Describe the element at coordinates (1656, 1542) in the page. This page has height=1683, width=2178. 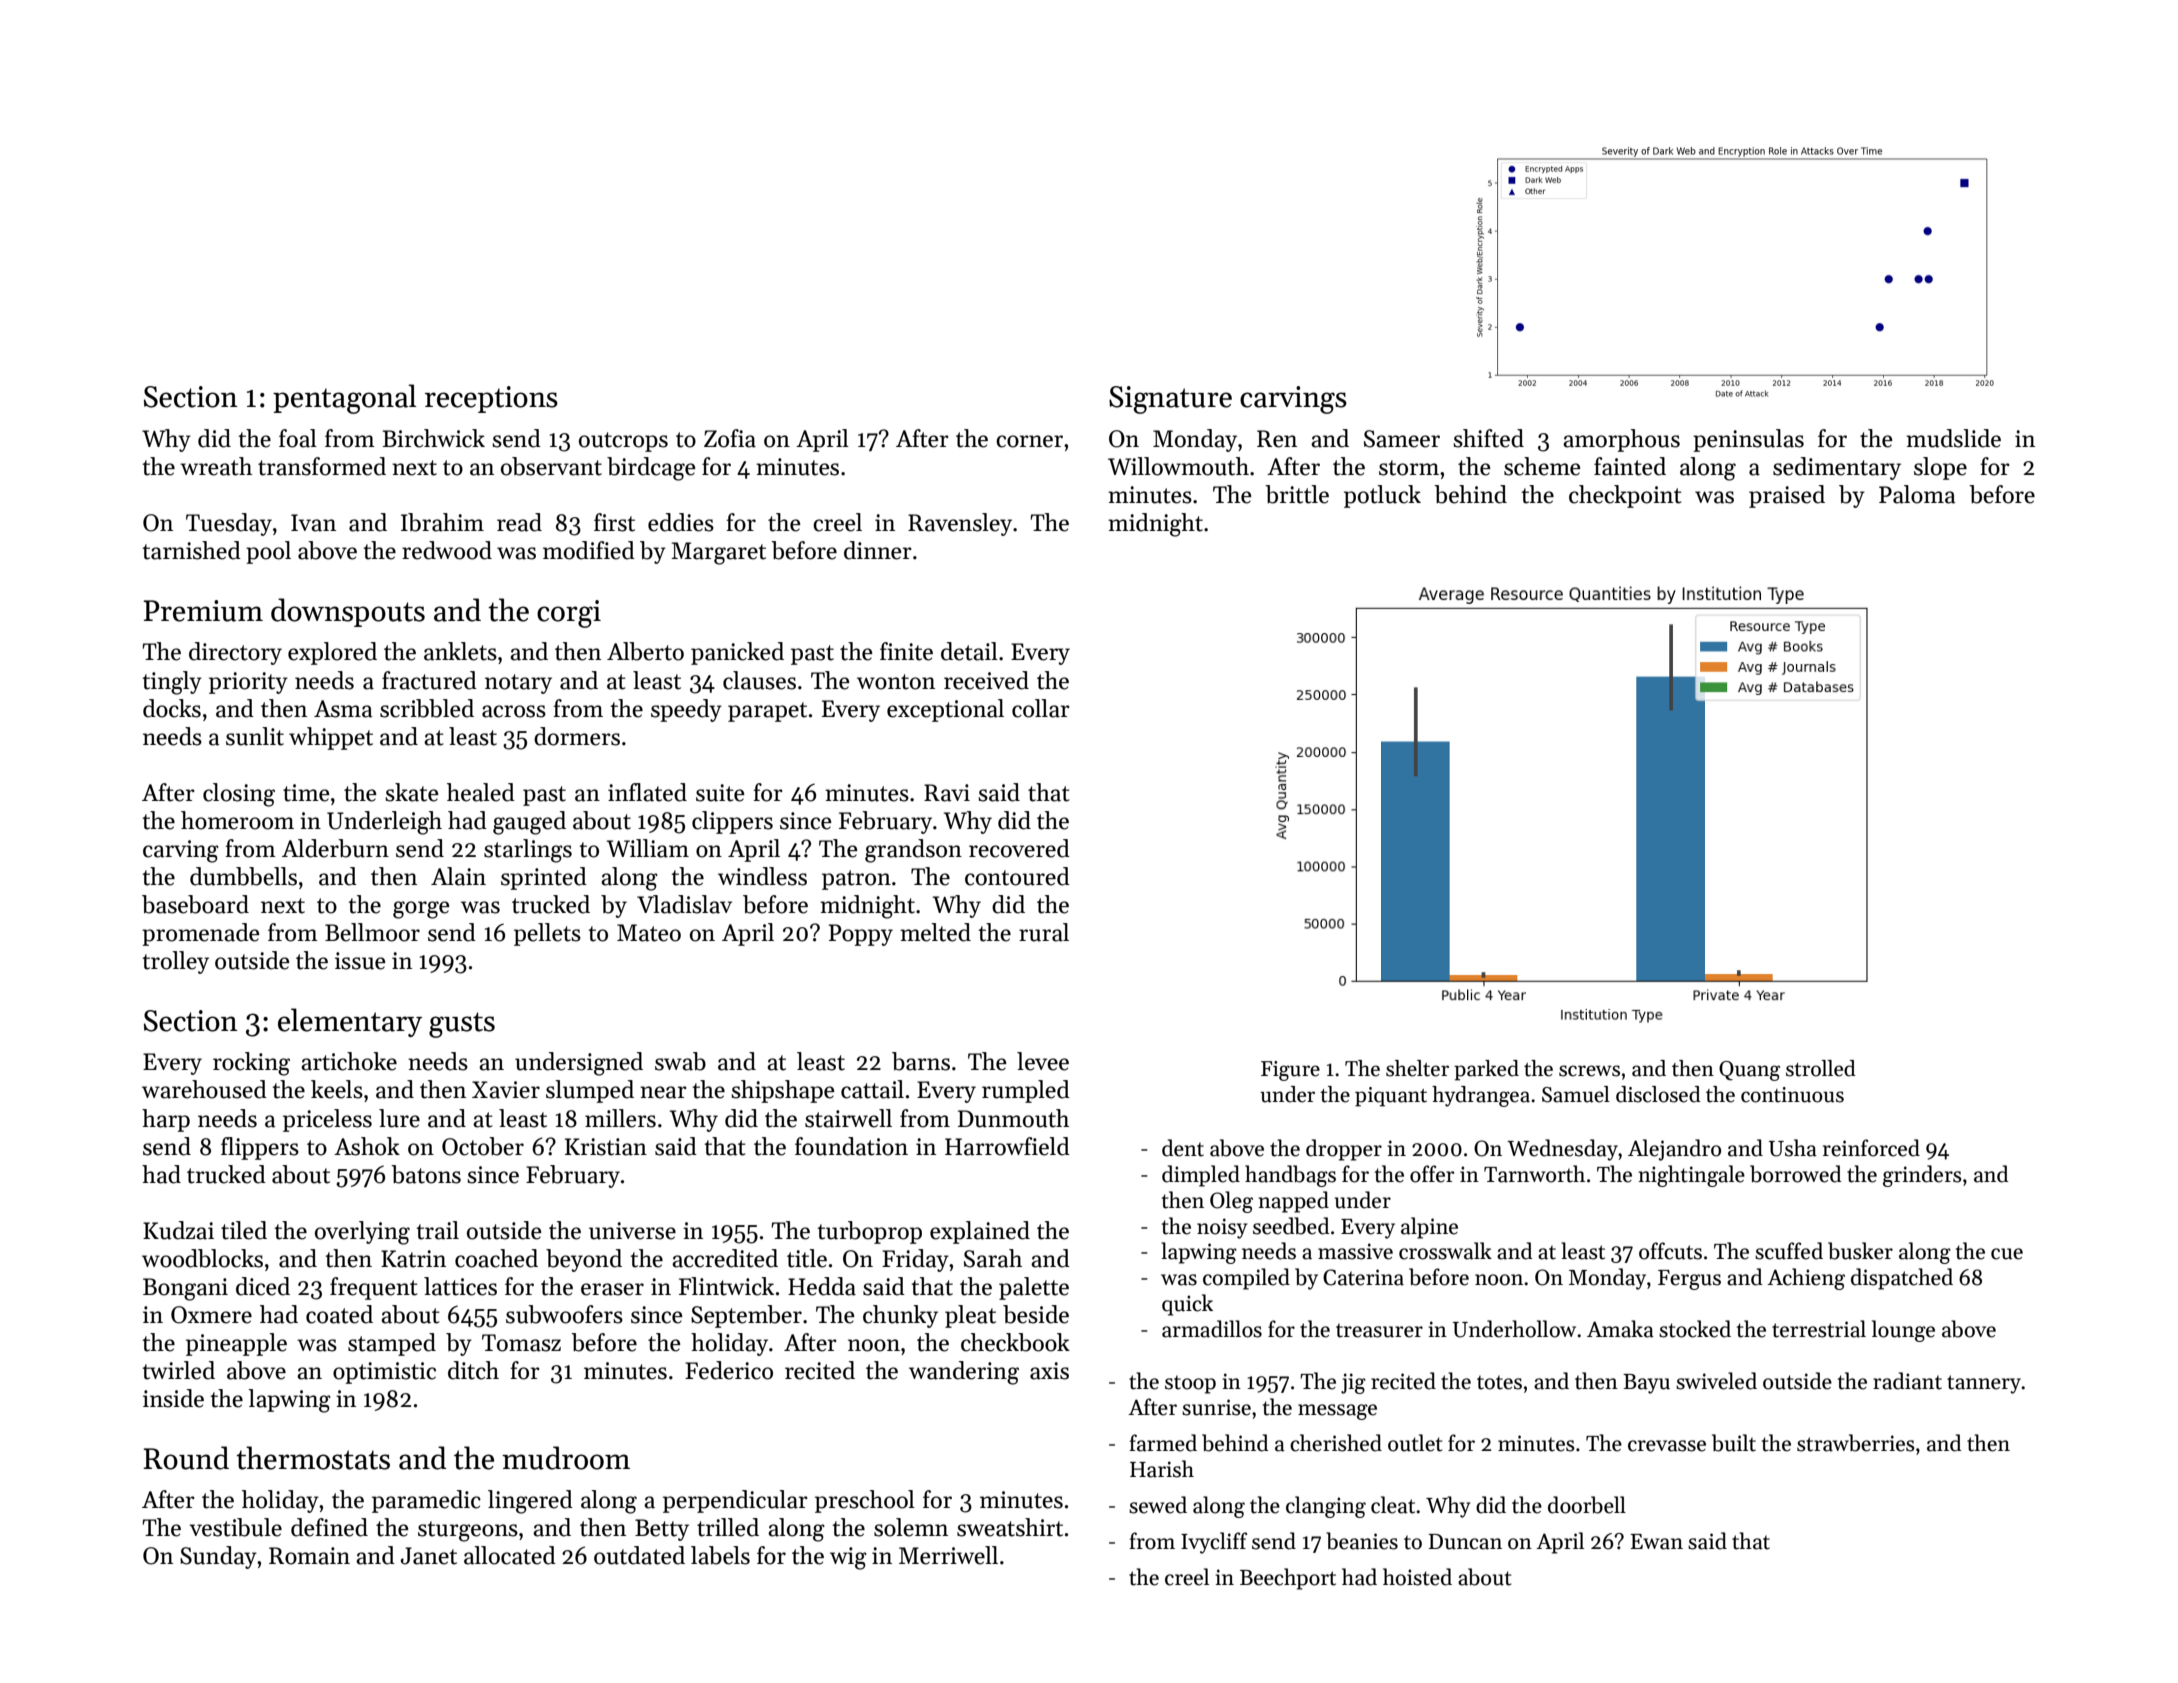
I see `Ewan` at that location.
